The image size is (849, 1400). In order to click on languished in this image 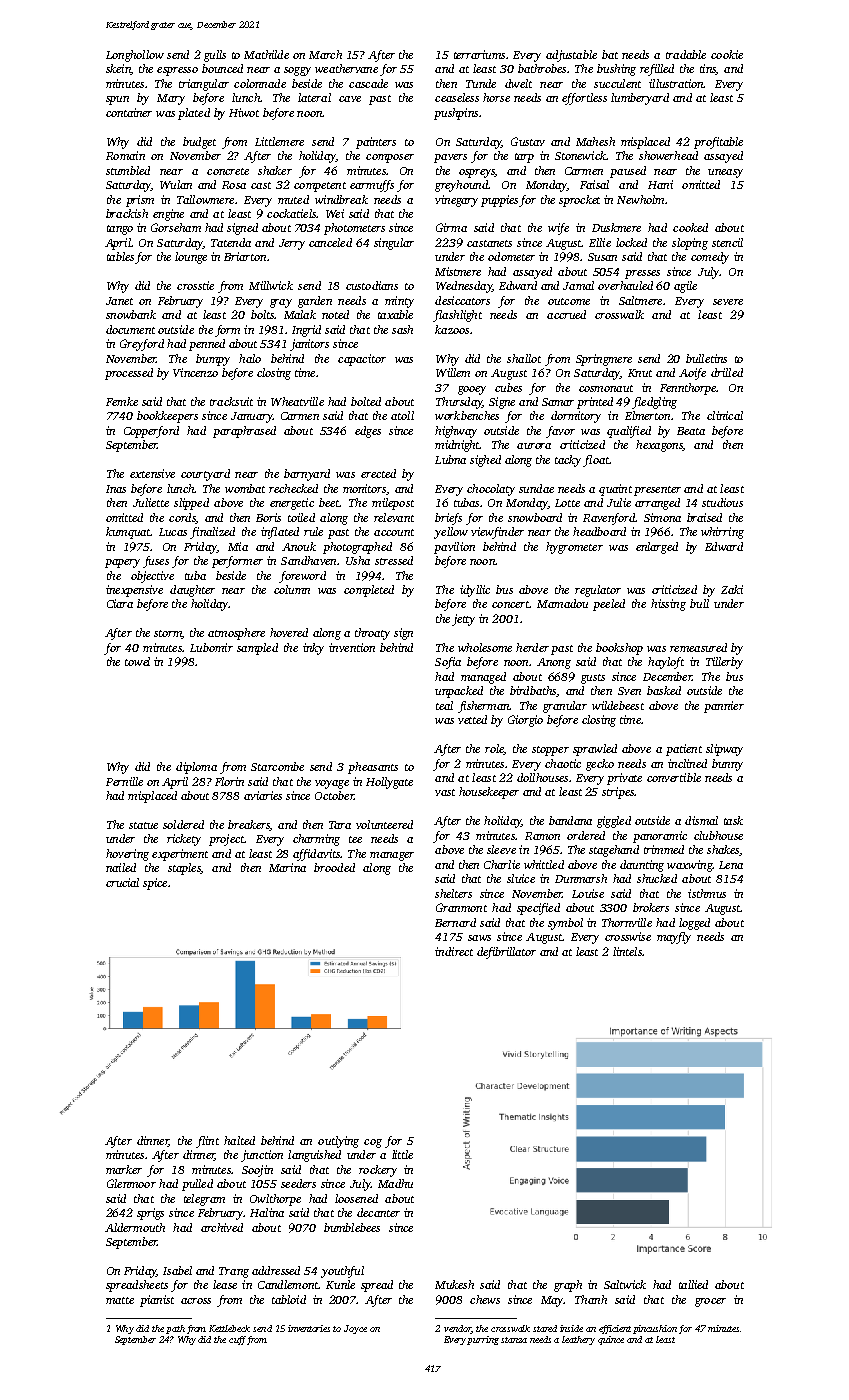, I will do `click(314, 1156)`.
